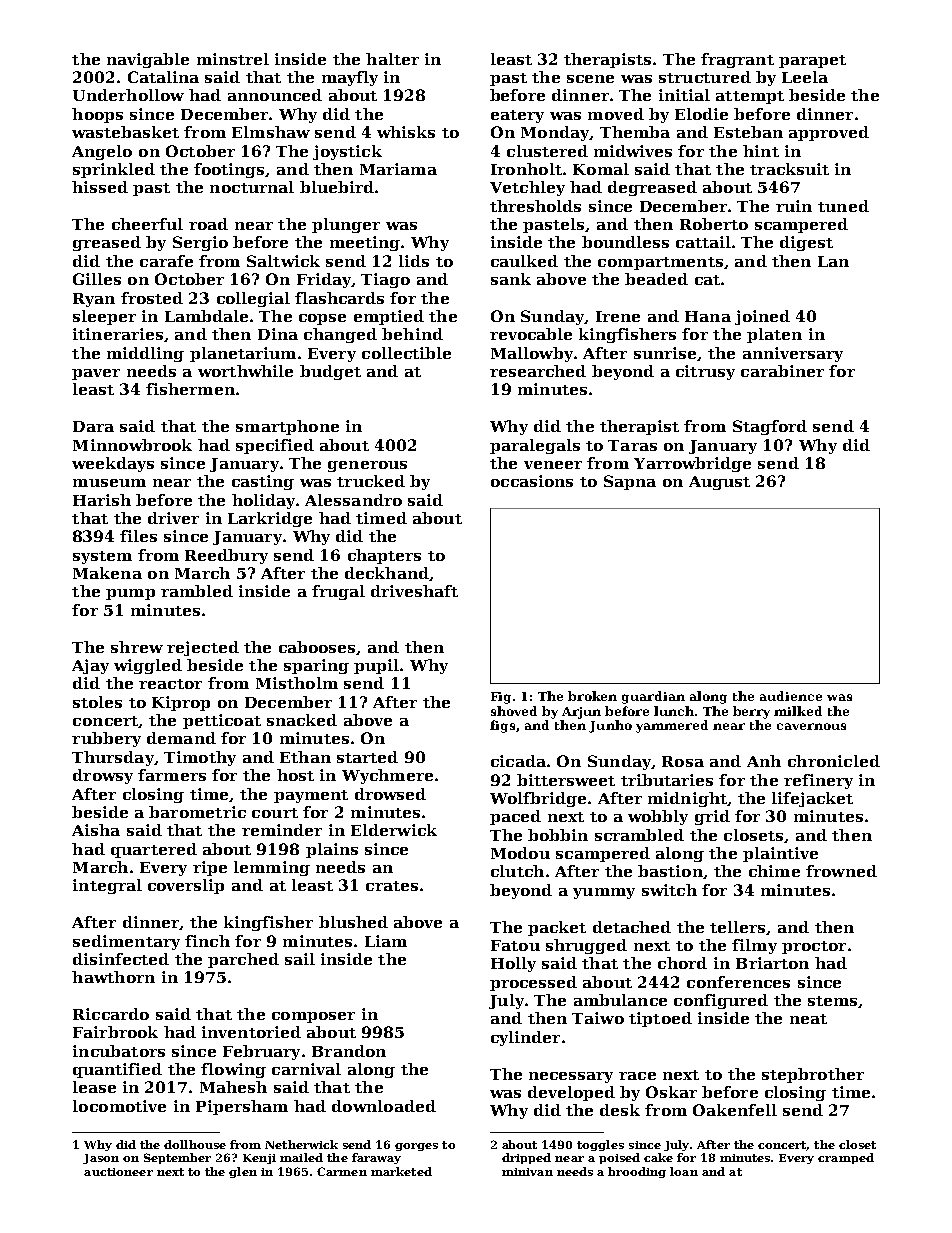 The width and height of the document is (952, 1233). I want to click on joined, so click(762, 317).
